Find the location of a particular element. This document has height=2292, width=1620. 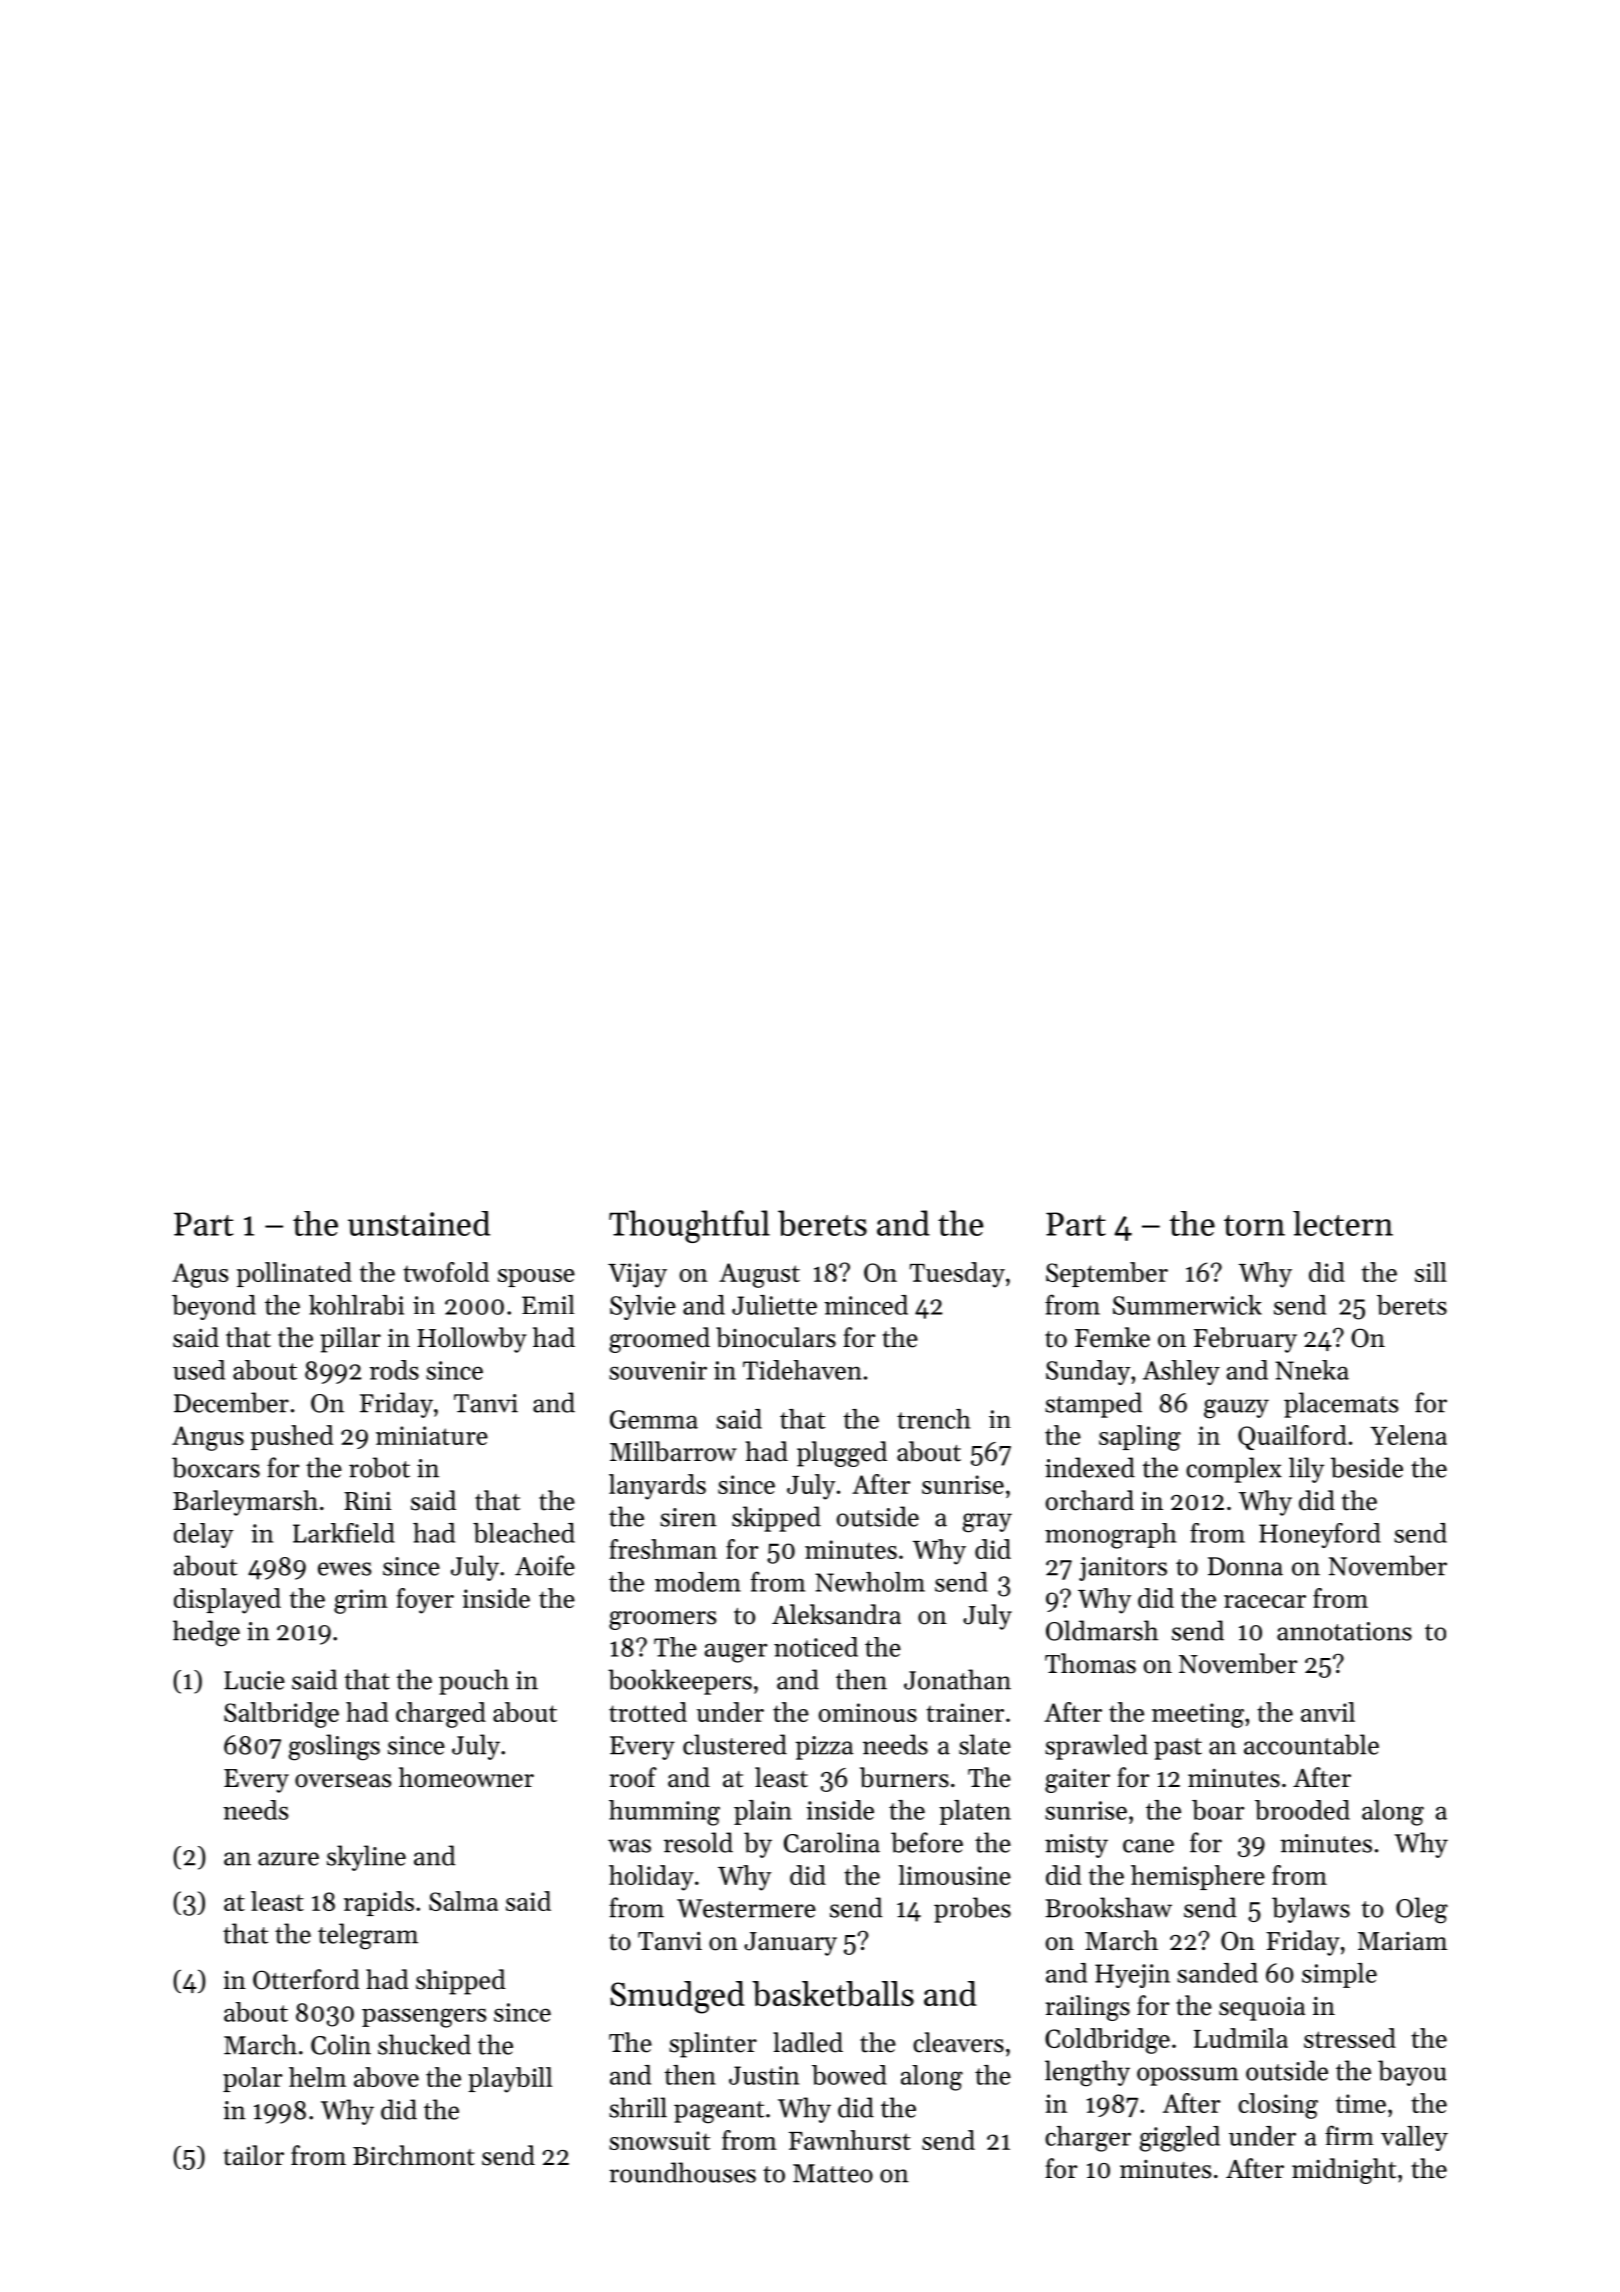

beside is located at coordinates (1367, 1467).
